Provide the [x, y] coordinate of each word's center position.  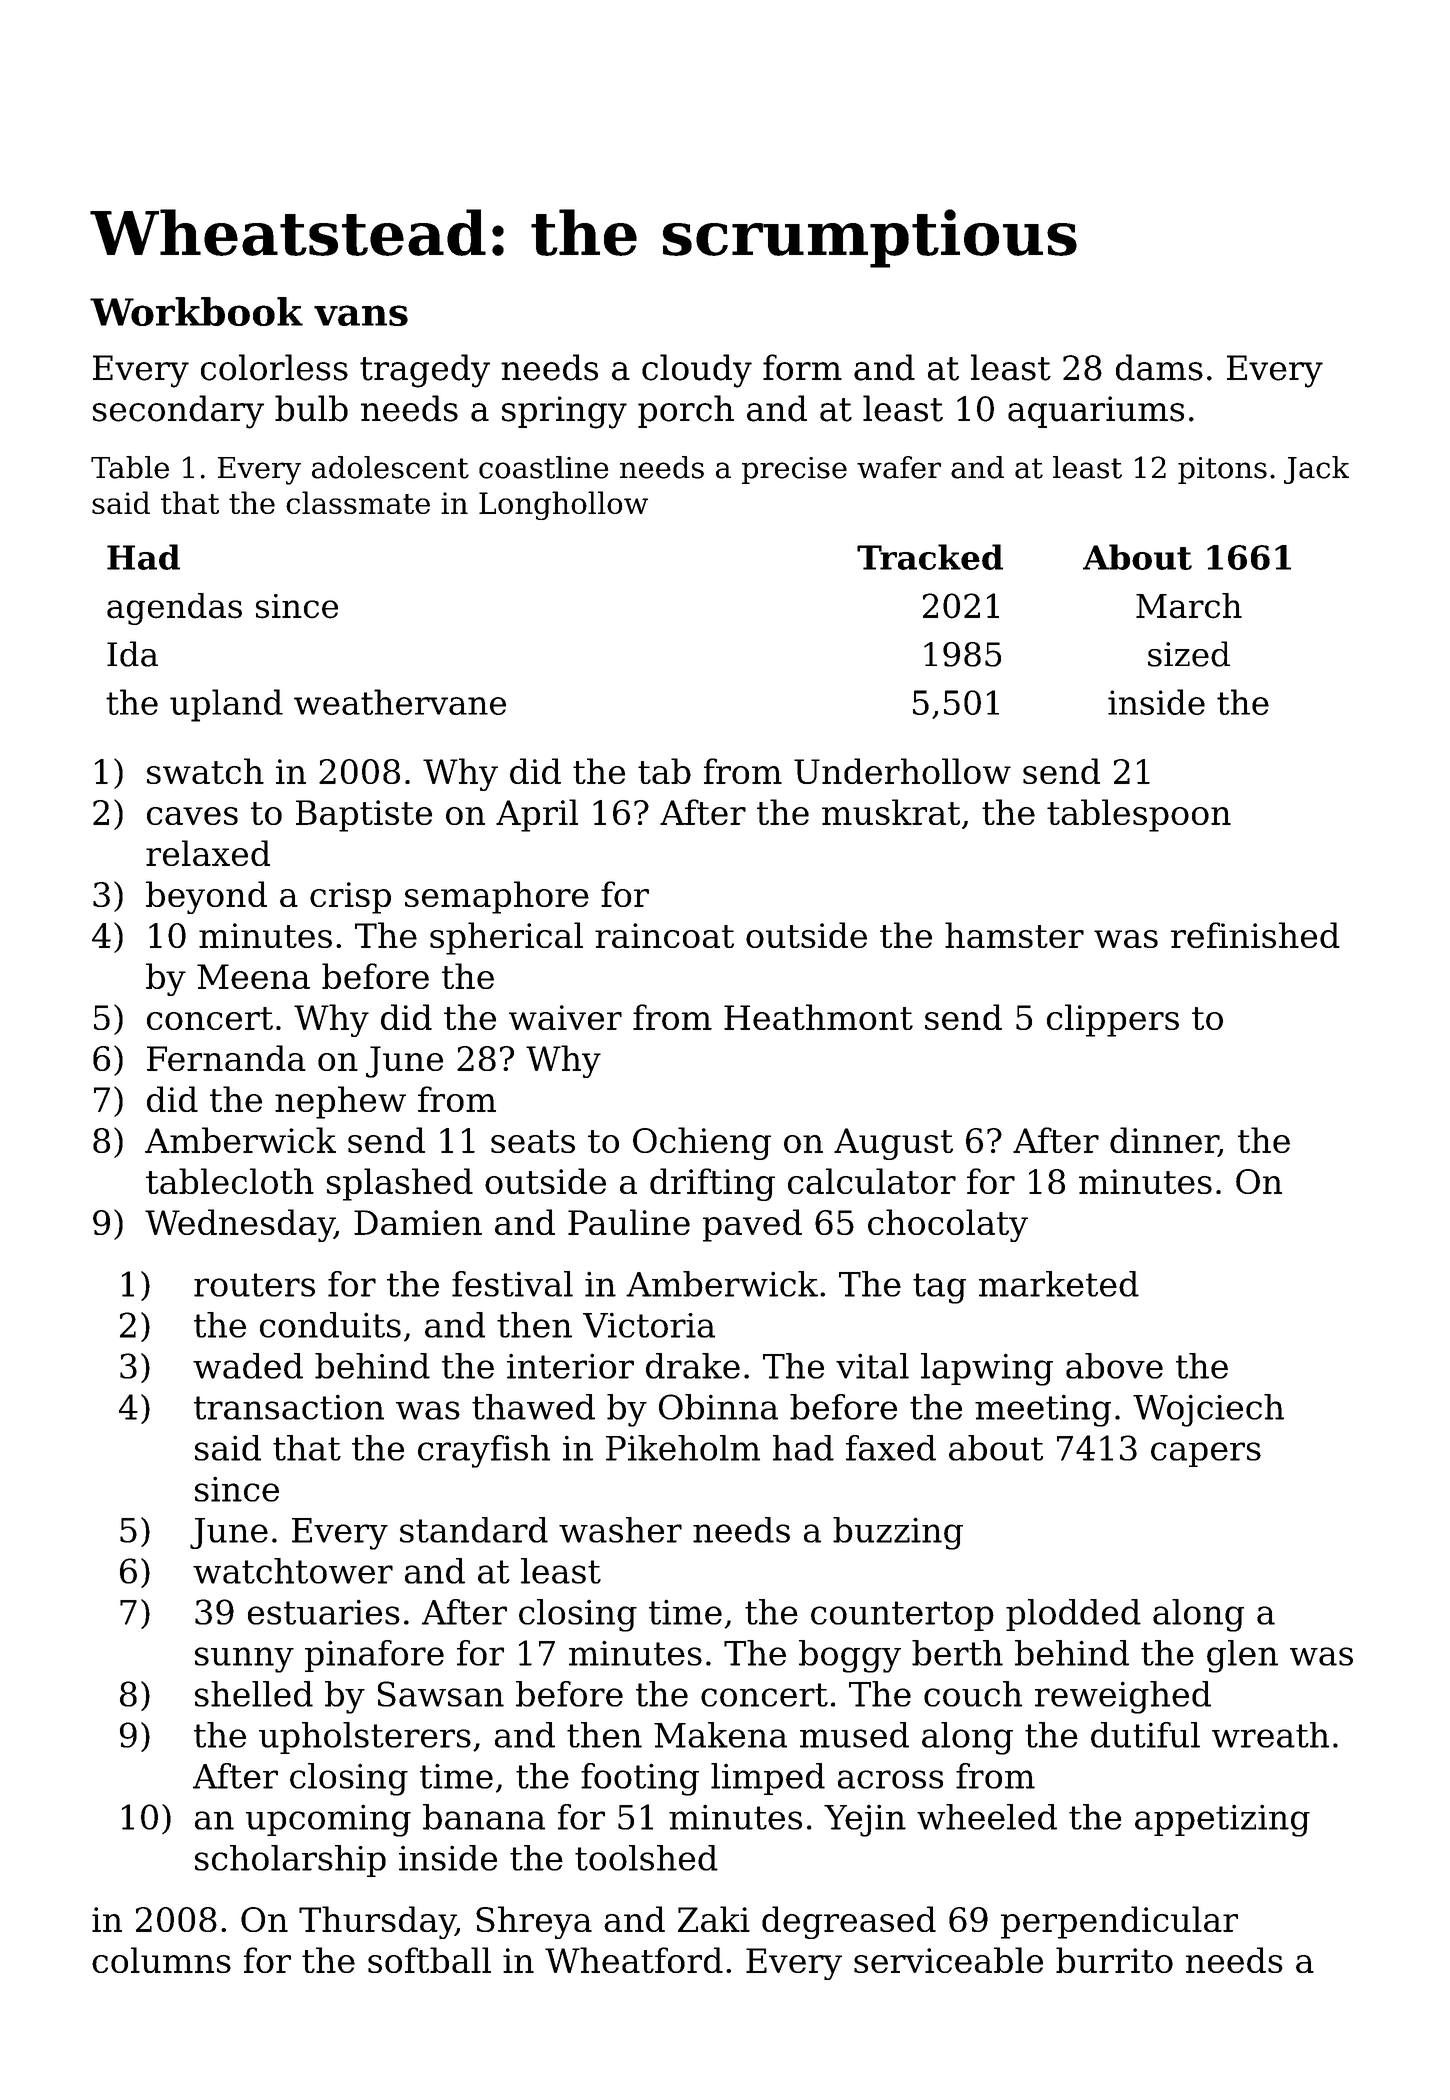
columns [161, 1960]
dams [1159, 367]
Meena [253, 976]
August [893, 1144]
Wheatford [634, 1960]
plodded [1073, 1615]
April [537, 815]
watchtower [293, 1571]
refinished [1255, 935]
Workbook [196, 311]
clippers [1113, 1020]
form [802, 367]
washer [620, 1530]
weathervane [400, 702]
